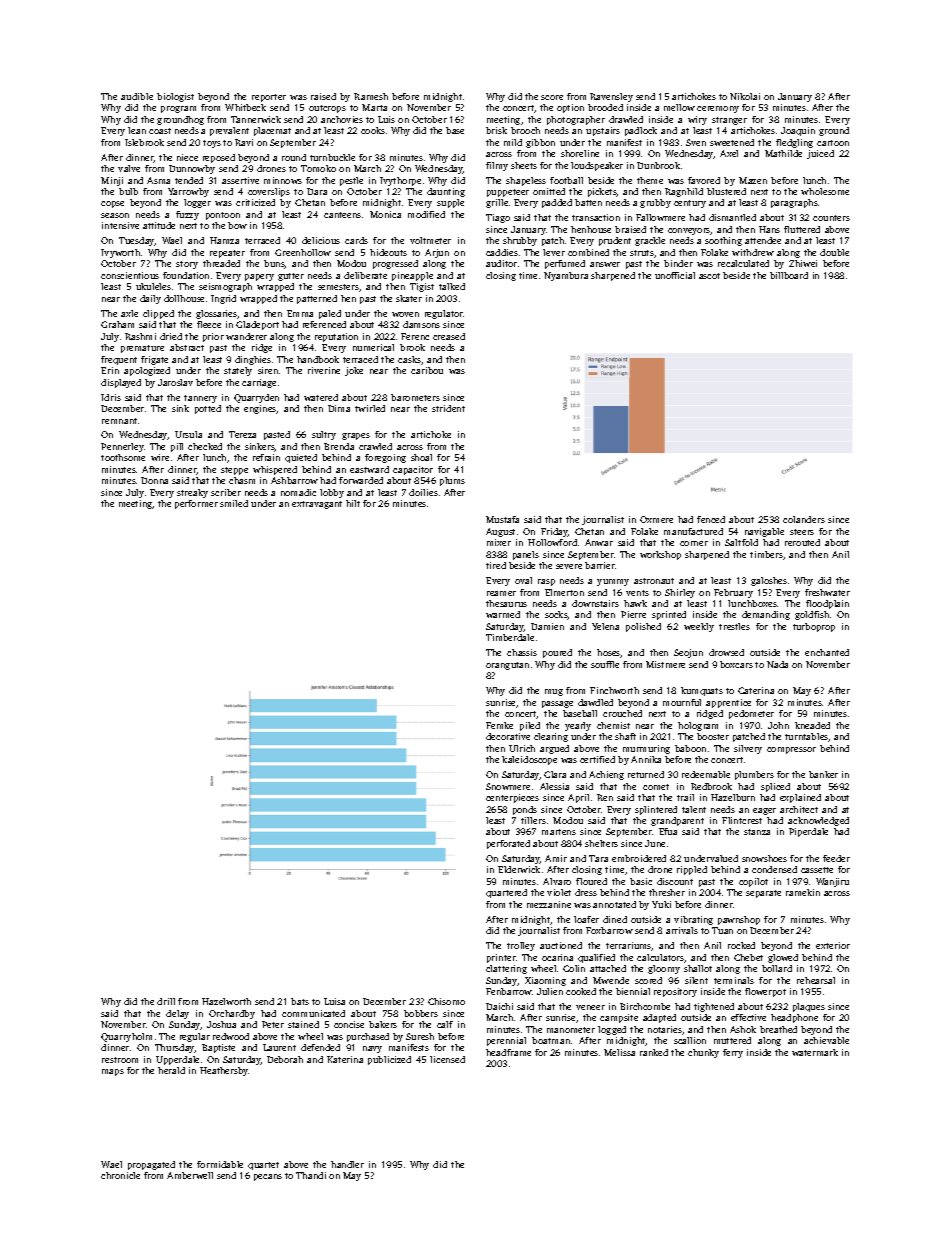 Image resolution: width=952 pixels, height=1233 pixels. What do you see at coordinates (196, 504) in the image?
I see `performer` at bounding box center [196, 504].
